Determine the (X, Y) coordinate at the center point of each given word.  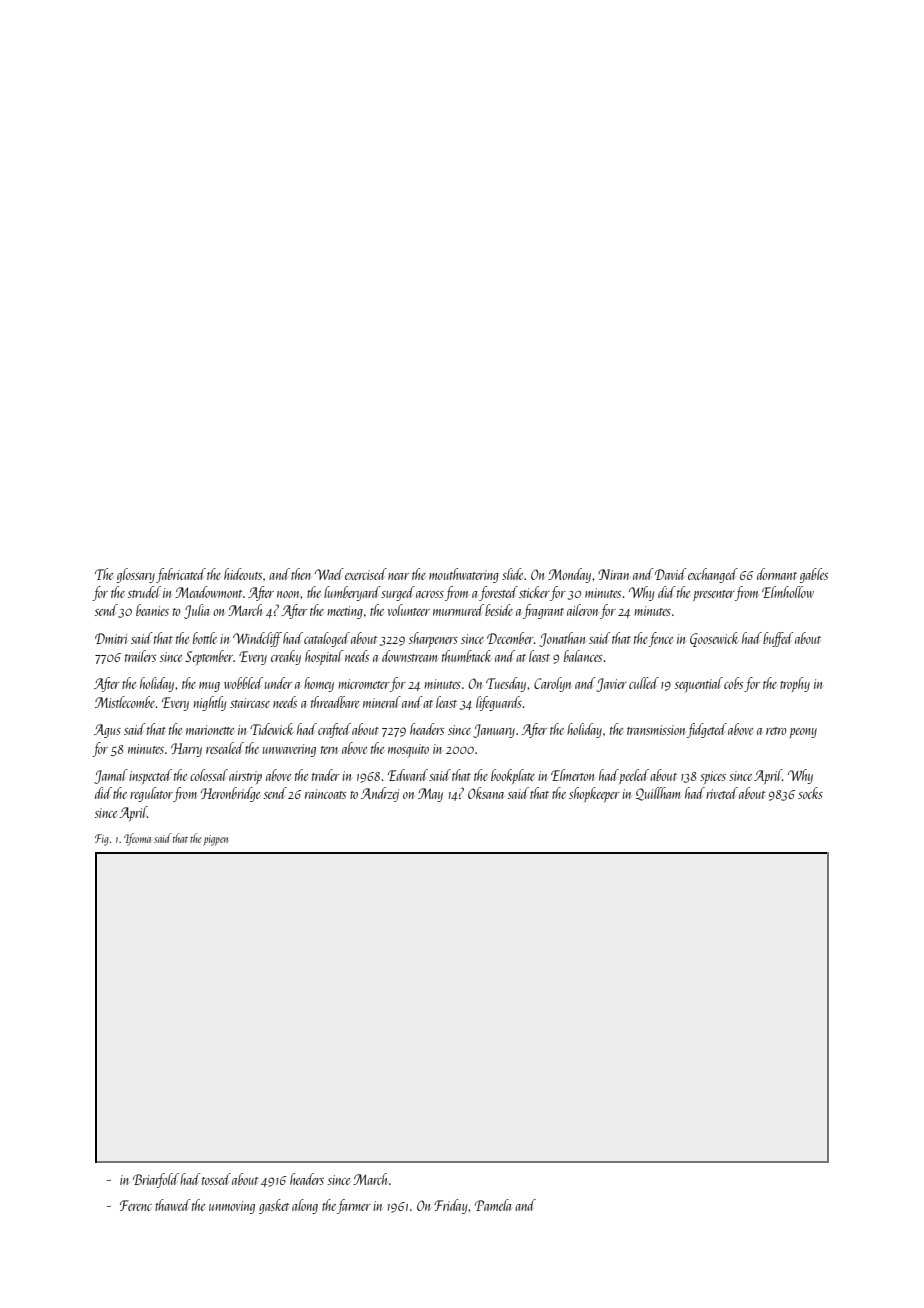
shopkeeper (594, 794)
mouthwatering (464, 575)
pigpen (215, 840)
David (671, 574)
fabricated (181, 575)
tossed (216, 1179)
